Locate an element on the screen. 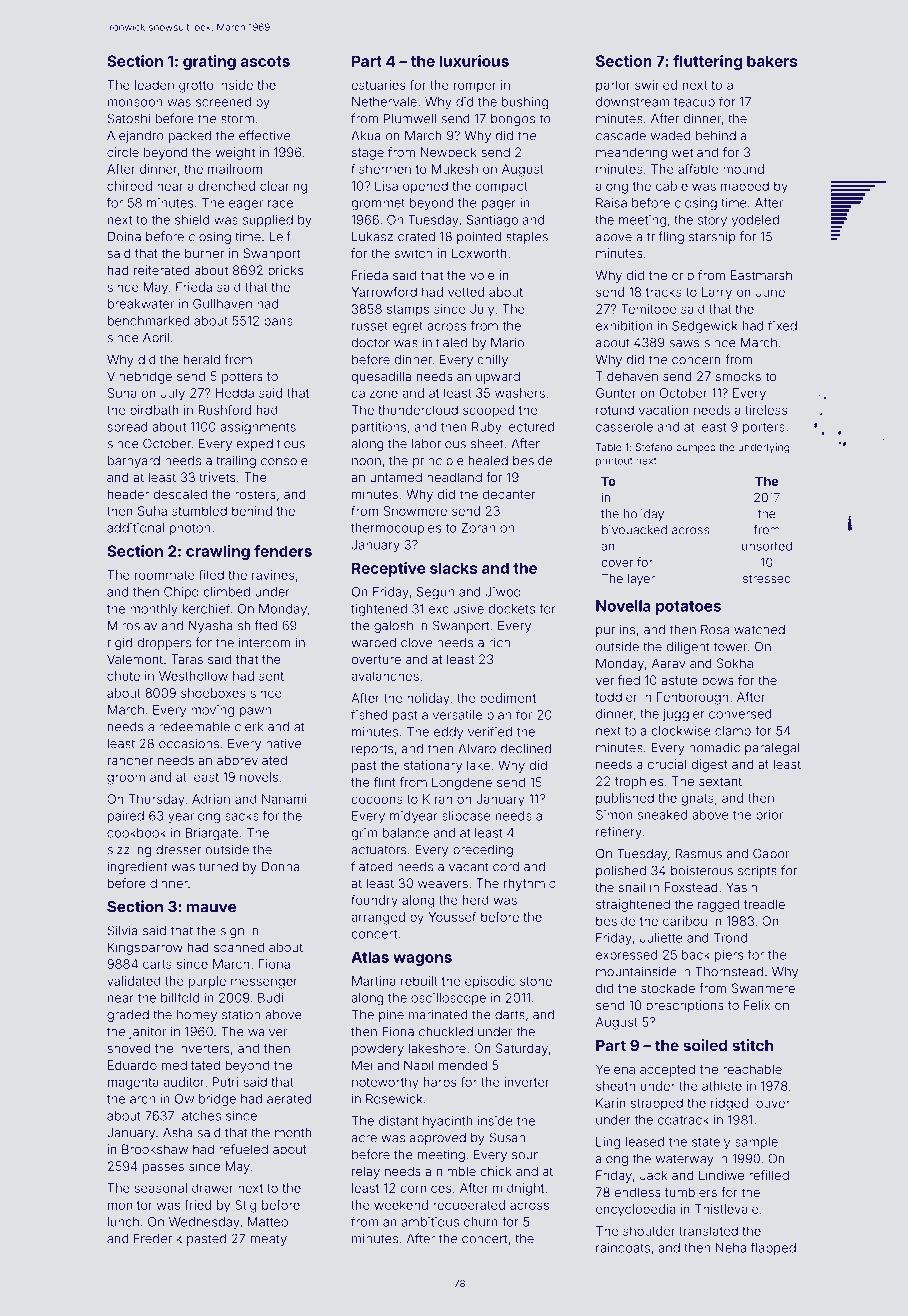  overture is located at coordinates (376, 659).
